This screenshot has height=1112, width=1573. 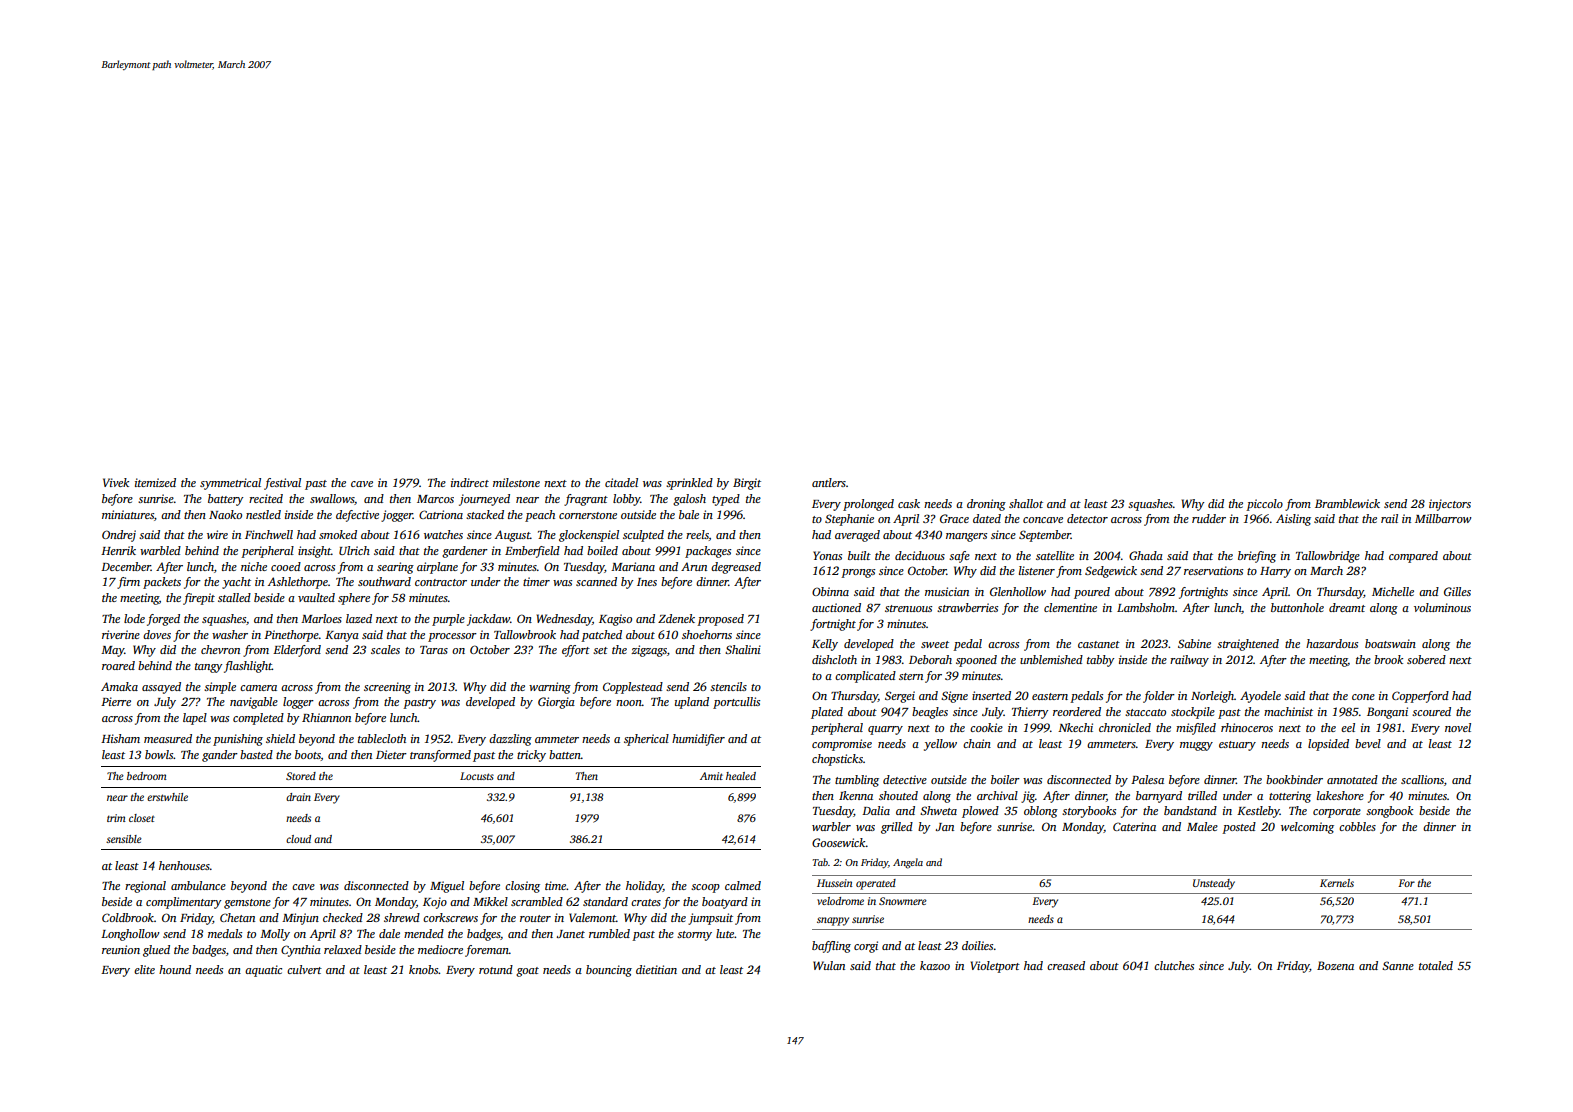 I want to click on clutches, so click(x=1174, y=965).
